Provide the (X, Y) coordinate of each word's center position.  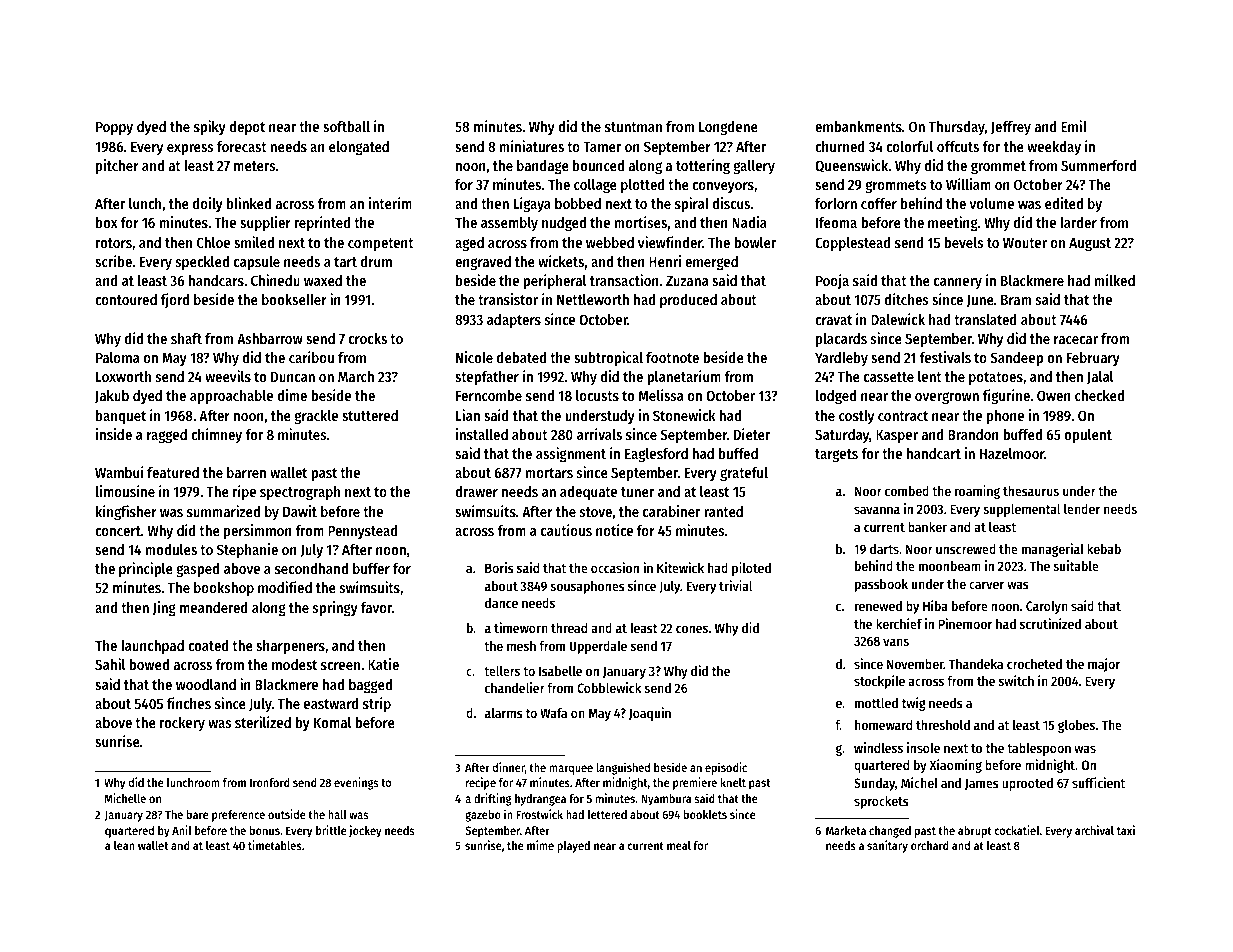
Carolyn (1047, 607)
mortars (549, 473)
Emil (1074, 126)
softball (346, 126)
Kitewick (680, 567)
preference (238, 816)
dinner (509, 767)
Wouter (1025, 243)
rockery (182, 724)
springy (335, 608)
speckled (202, 263)
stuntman (633, 127)
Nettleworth (593, 299)
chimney (216, 435)
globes (1076, 726)
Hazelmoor (1012, 453)
